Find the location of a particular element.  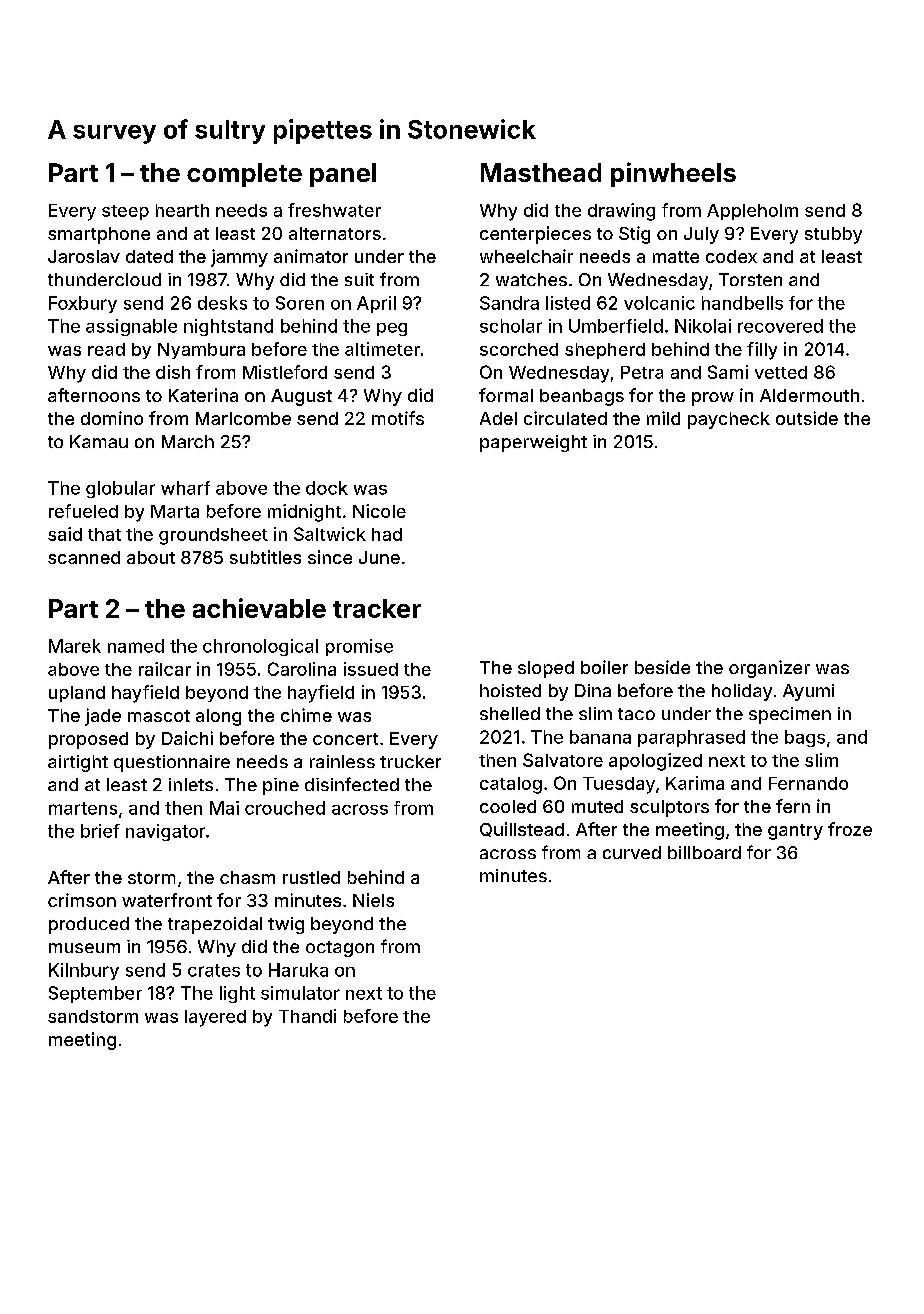

codex is located at coordinates (731, 256).
